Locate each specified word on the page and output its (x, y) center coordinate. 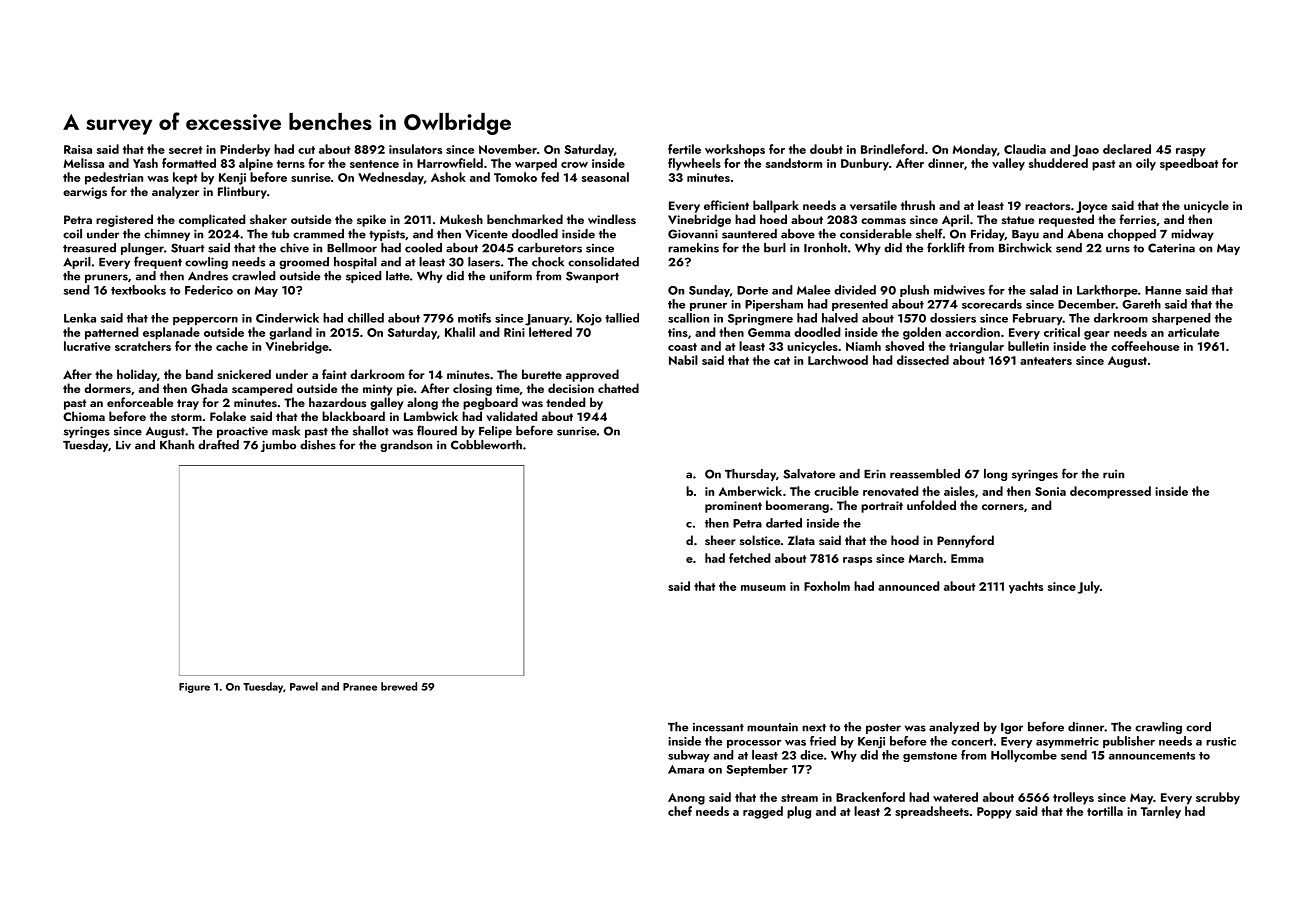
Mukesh (461, 219)
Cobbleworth (486, 445)
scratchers (143, 346)
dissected (923, 360)
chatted (618, 388)
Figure (194, 688)
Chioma (84, 416)
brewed (399, 686)
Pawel (304, 686)
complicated (212, 220)
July (1089, 587)
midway (1192, 235)
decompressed (1110, 492)
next (814, 728)
